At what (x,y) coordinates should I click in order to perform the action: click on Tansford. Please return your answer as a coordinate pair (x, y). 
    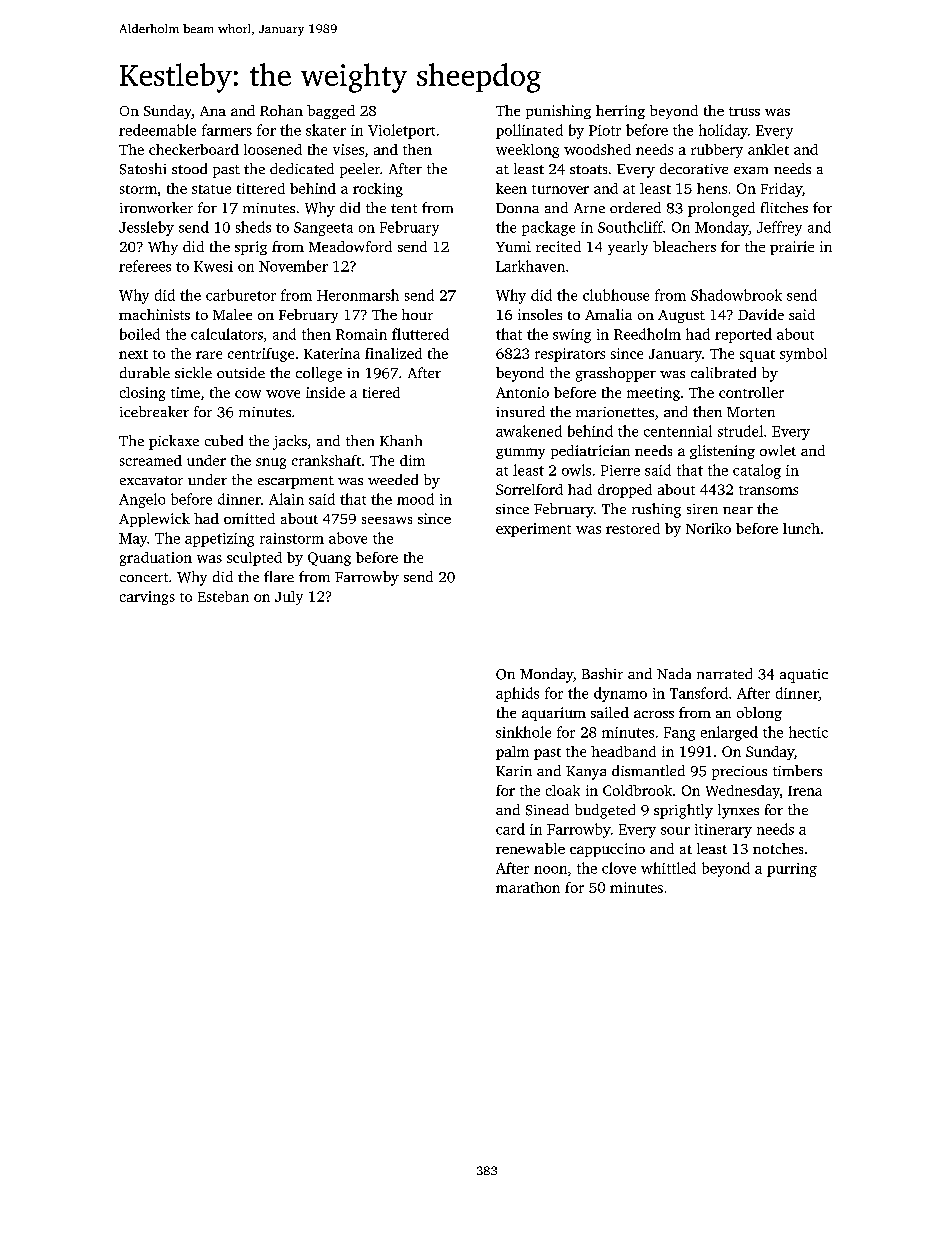
    Looking at the image, I should click on (699, 693).
